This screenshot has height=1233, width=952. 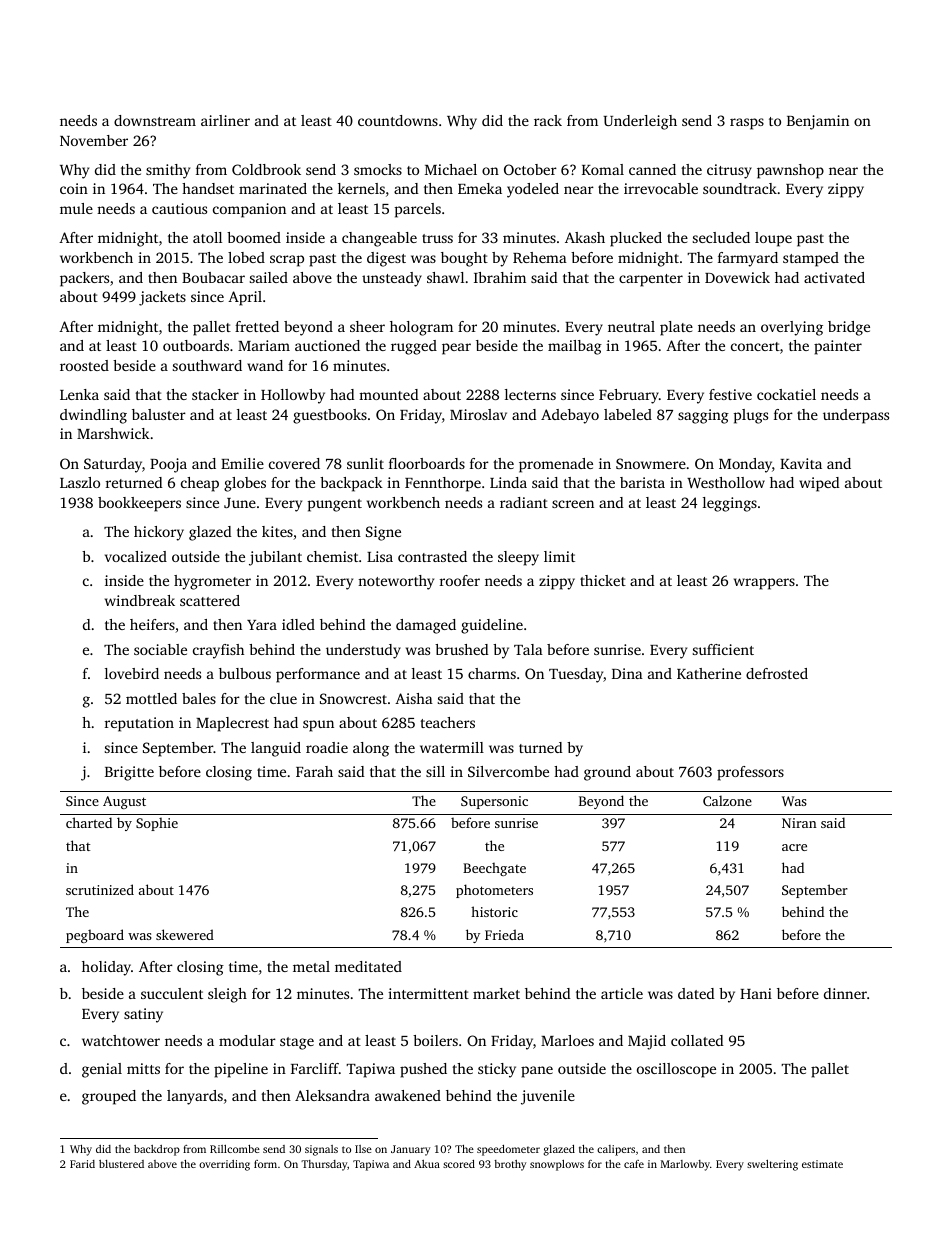 What do you see at coordinates (556, 465) in the screenshot?
I see `promenade` at bounding box center [556, 465].
